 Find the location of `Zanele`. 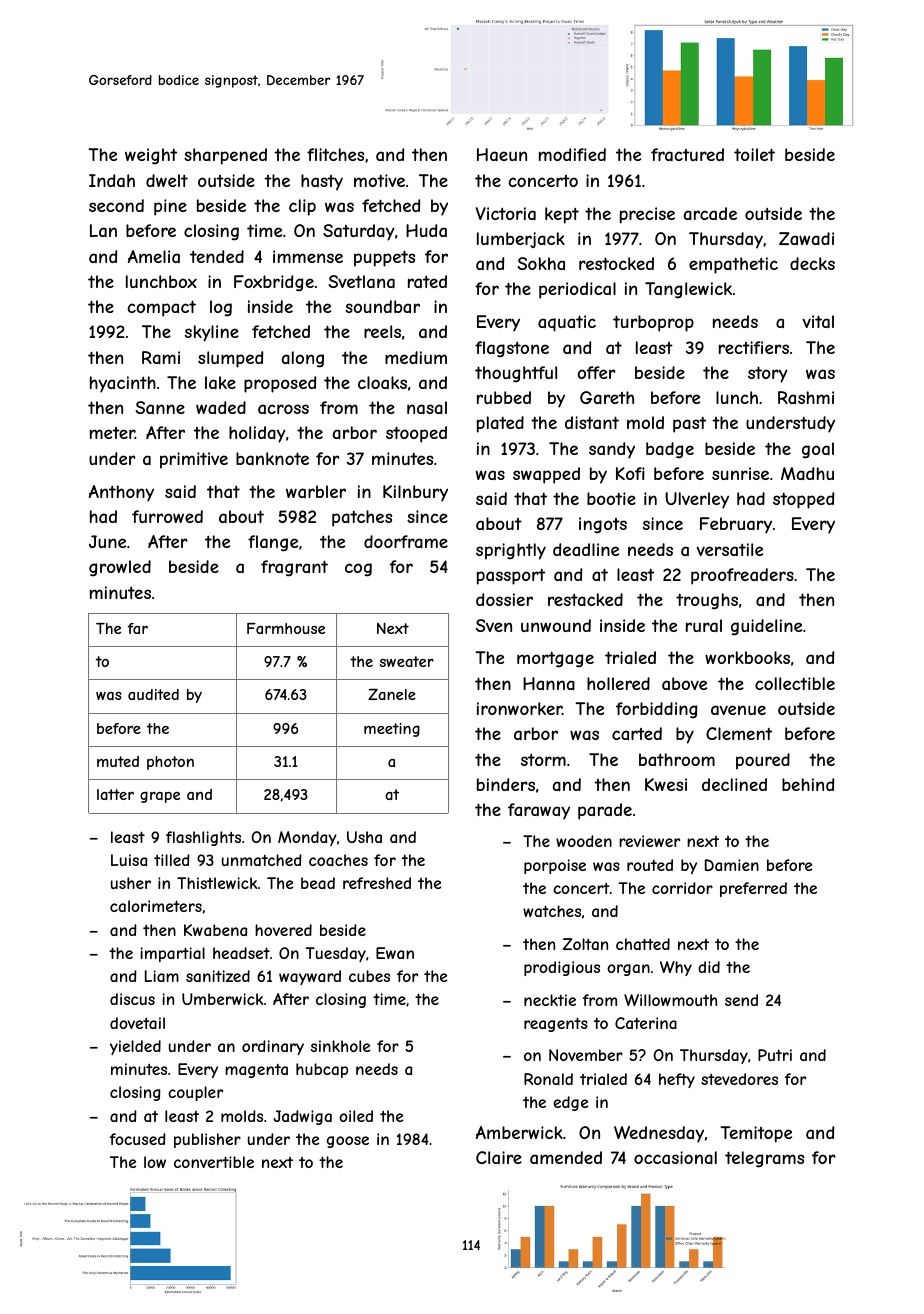

Zanele is located at coordinates (392, 694).
